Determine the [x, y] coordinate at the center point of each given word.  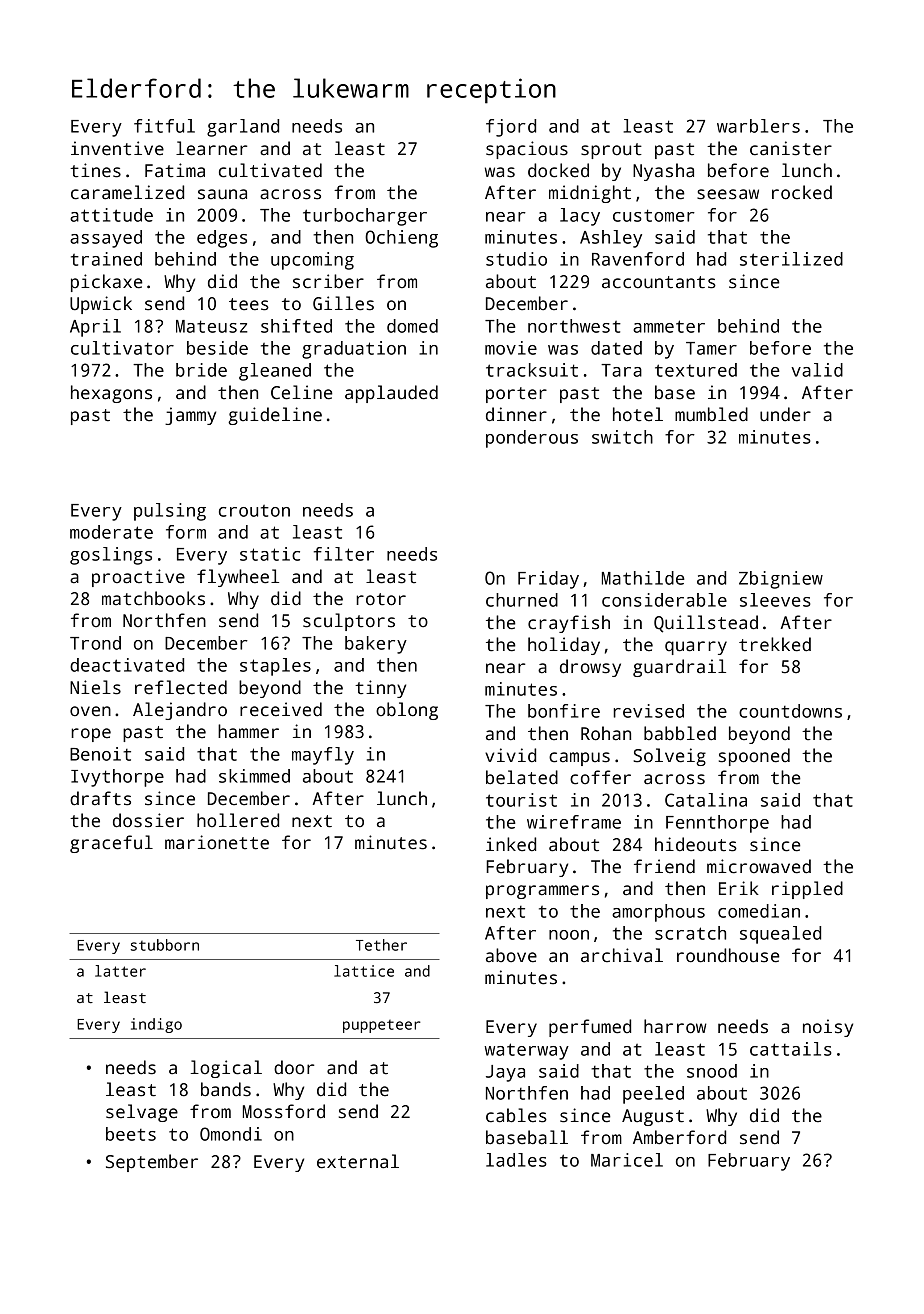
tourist [521, 800]
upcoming [312, 261]
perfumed [590, 1028]
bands [226, 1089]
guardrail [679, 668]
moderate [111, 532]
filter [344, 554]
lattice [364, 971]
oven [90, 711]
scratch [690, 933]
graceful [111, 844]
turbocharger [365, 217]
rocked [802, 192]
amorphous [658, 913]
